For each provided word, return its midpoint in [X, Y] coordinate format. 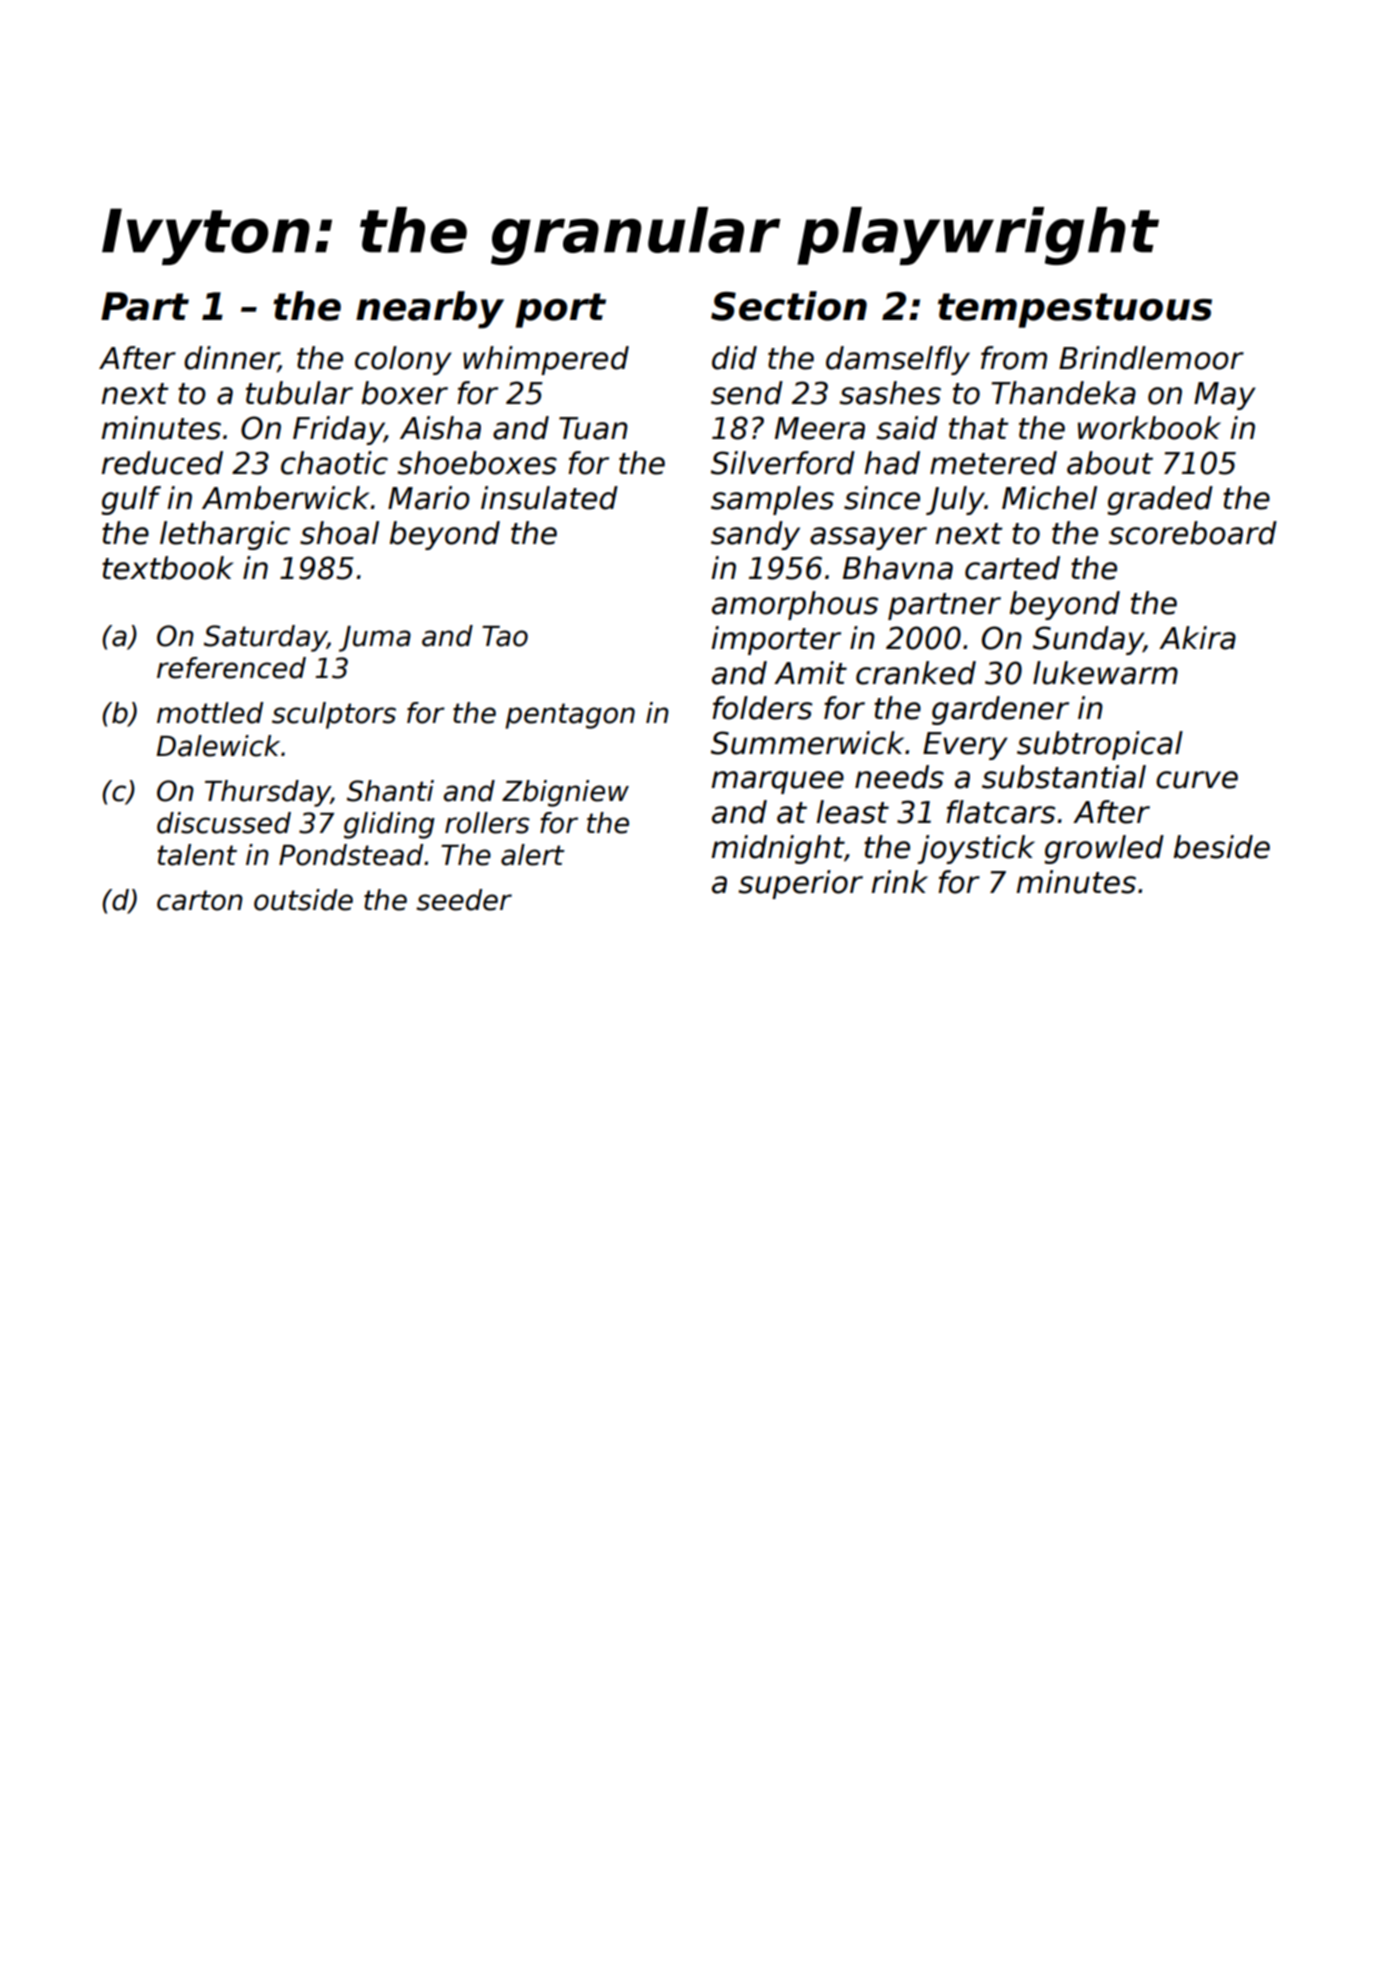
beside [1222, 847]
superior [801, 884]
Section [789, 306]
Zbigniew [565, 793]
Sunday [1088, 640]
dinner [231, 359]
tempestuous [1075, 310]
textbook [168, 568]
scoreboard [1193, 533]
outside [303, 900]
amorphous [795, 605]
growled [1104, 849]
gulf [131, 500]
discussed [224, 823]
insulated [549, 498]
